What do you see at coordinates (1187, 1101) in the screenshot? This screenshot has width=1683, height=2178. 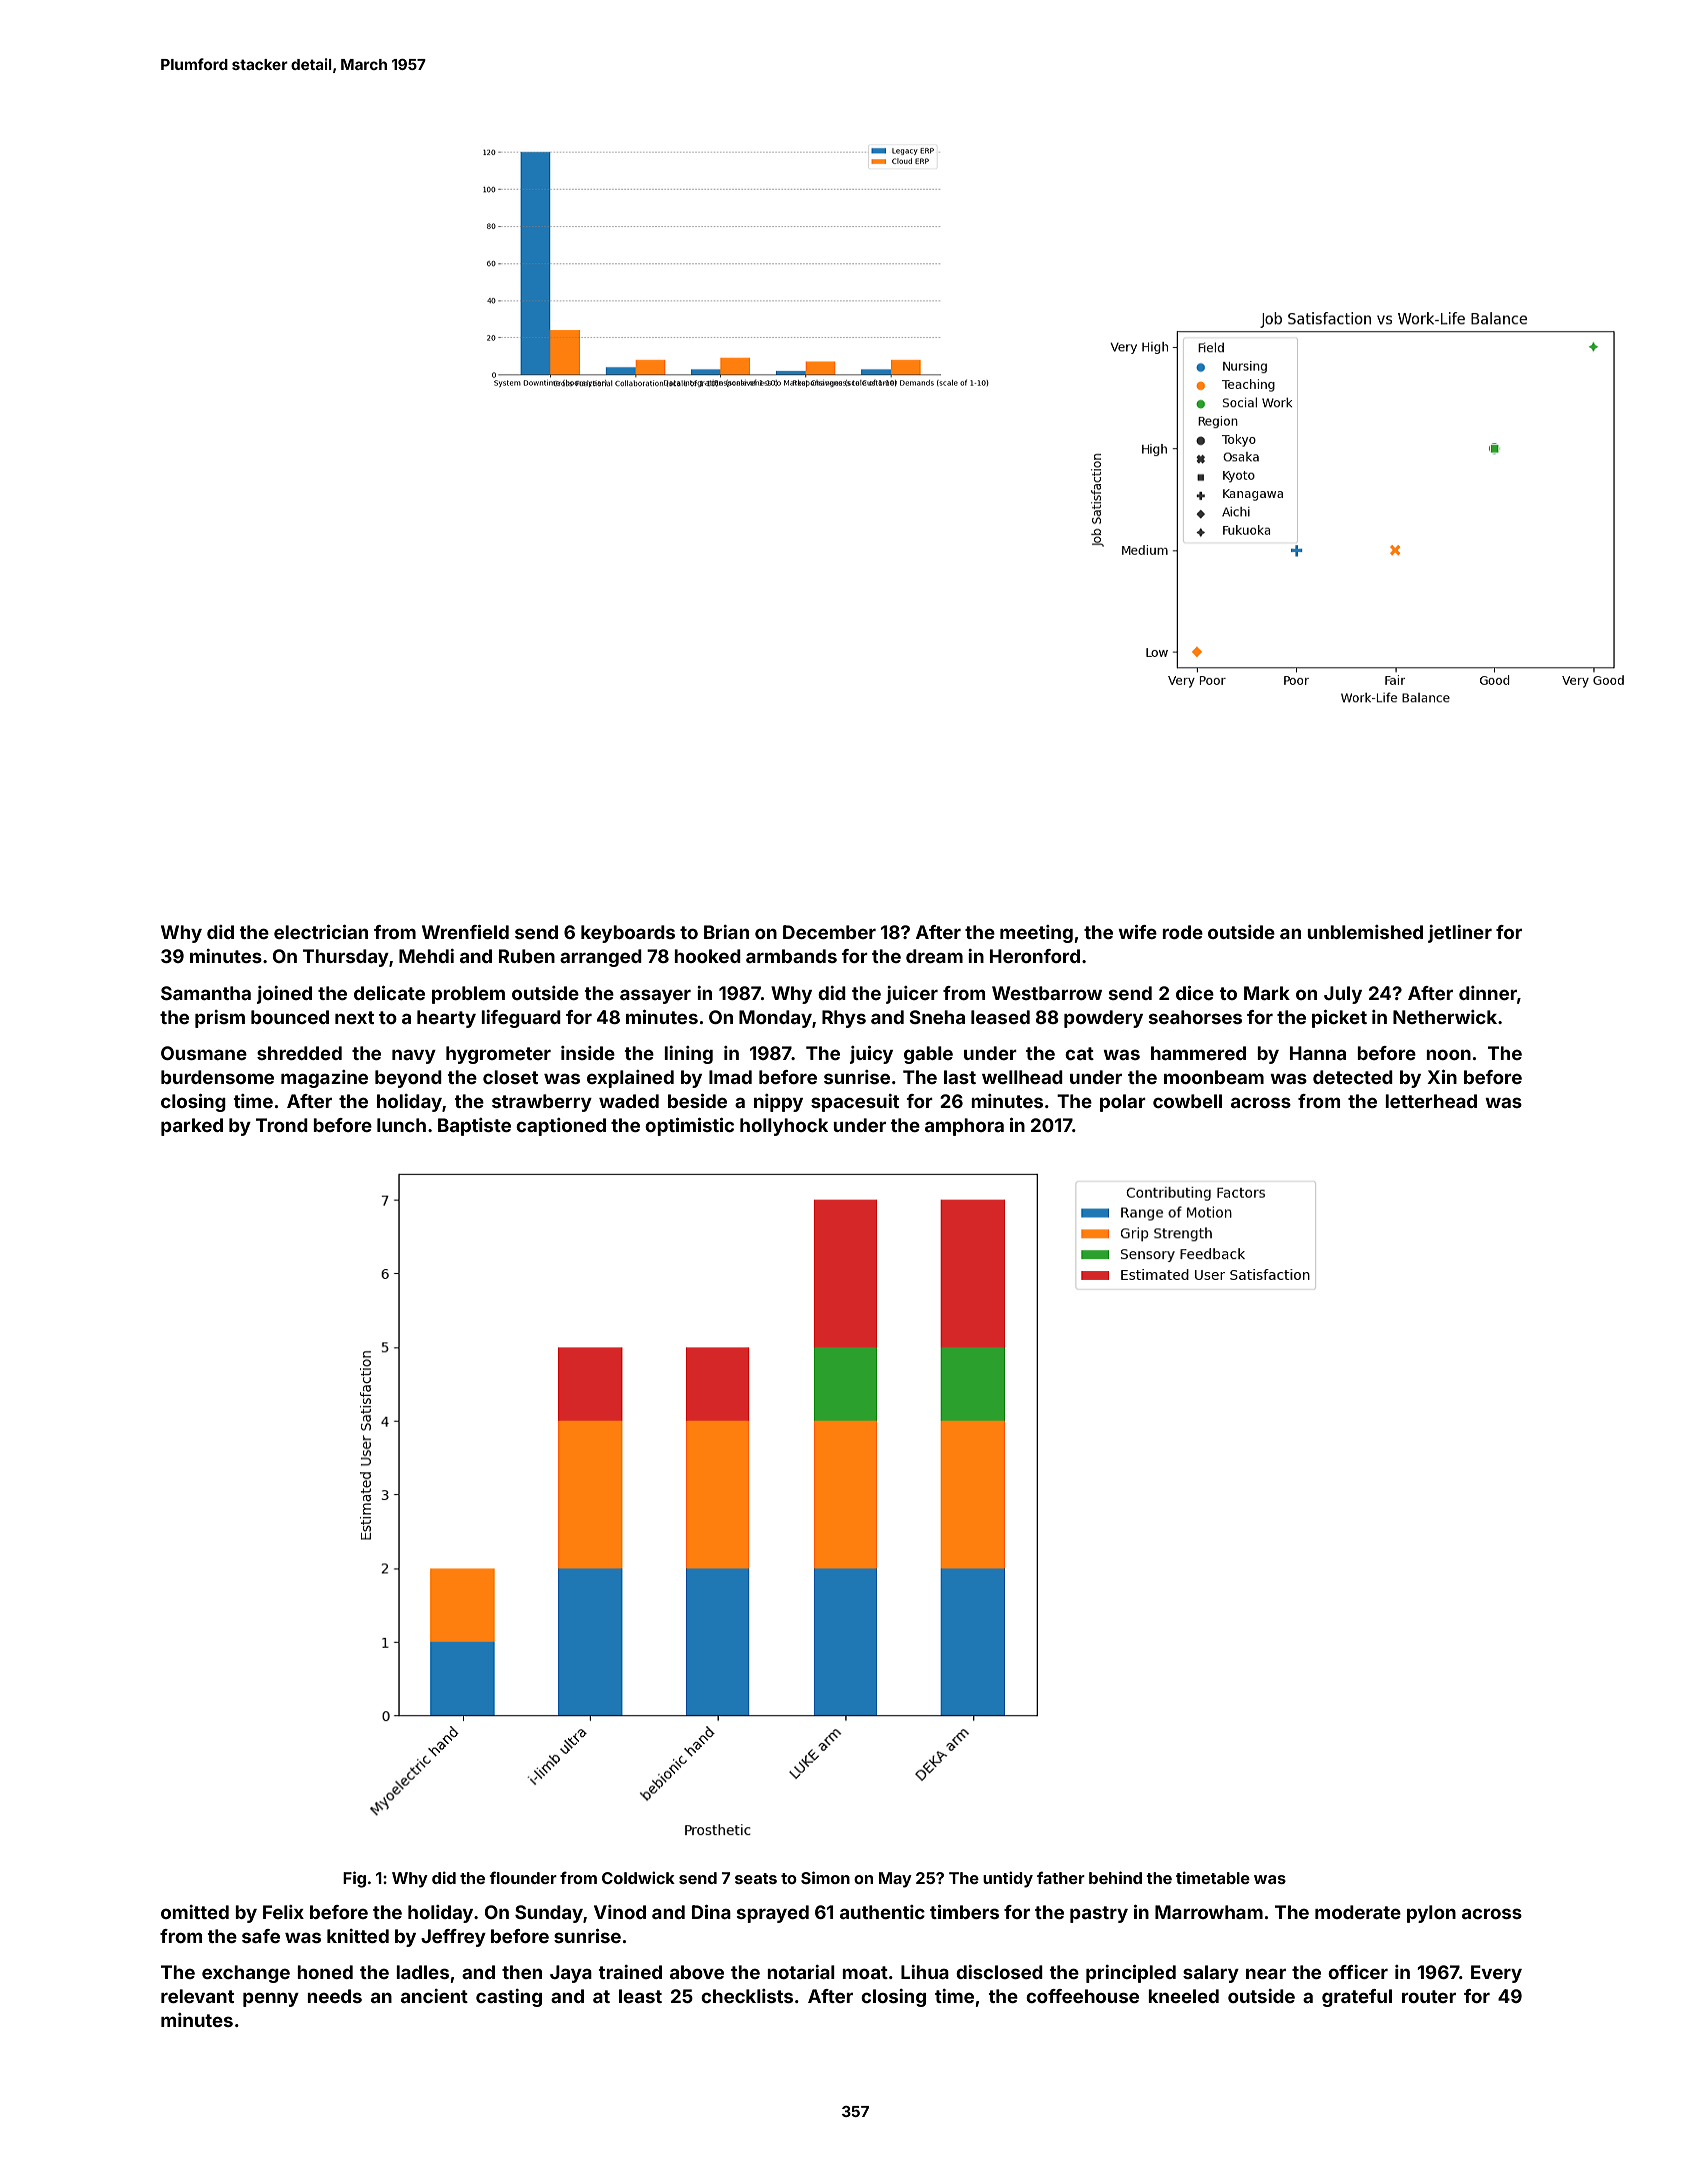 I see `cowbell` at bounding box center [1187, 1101].
